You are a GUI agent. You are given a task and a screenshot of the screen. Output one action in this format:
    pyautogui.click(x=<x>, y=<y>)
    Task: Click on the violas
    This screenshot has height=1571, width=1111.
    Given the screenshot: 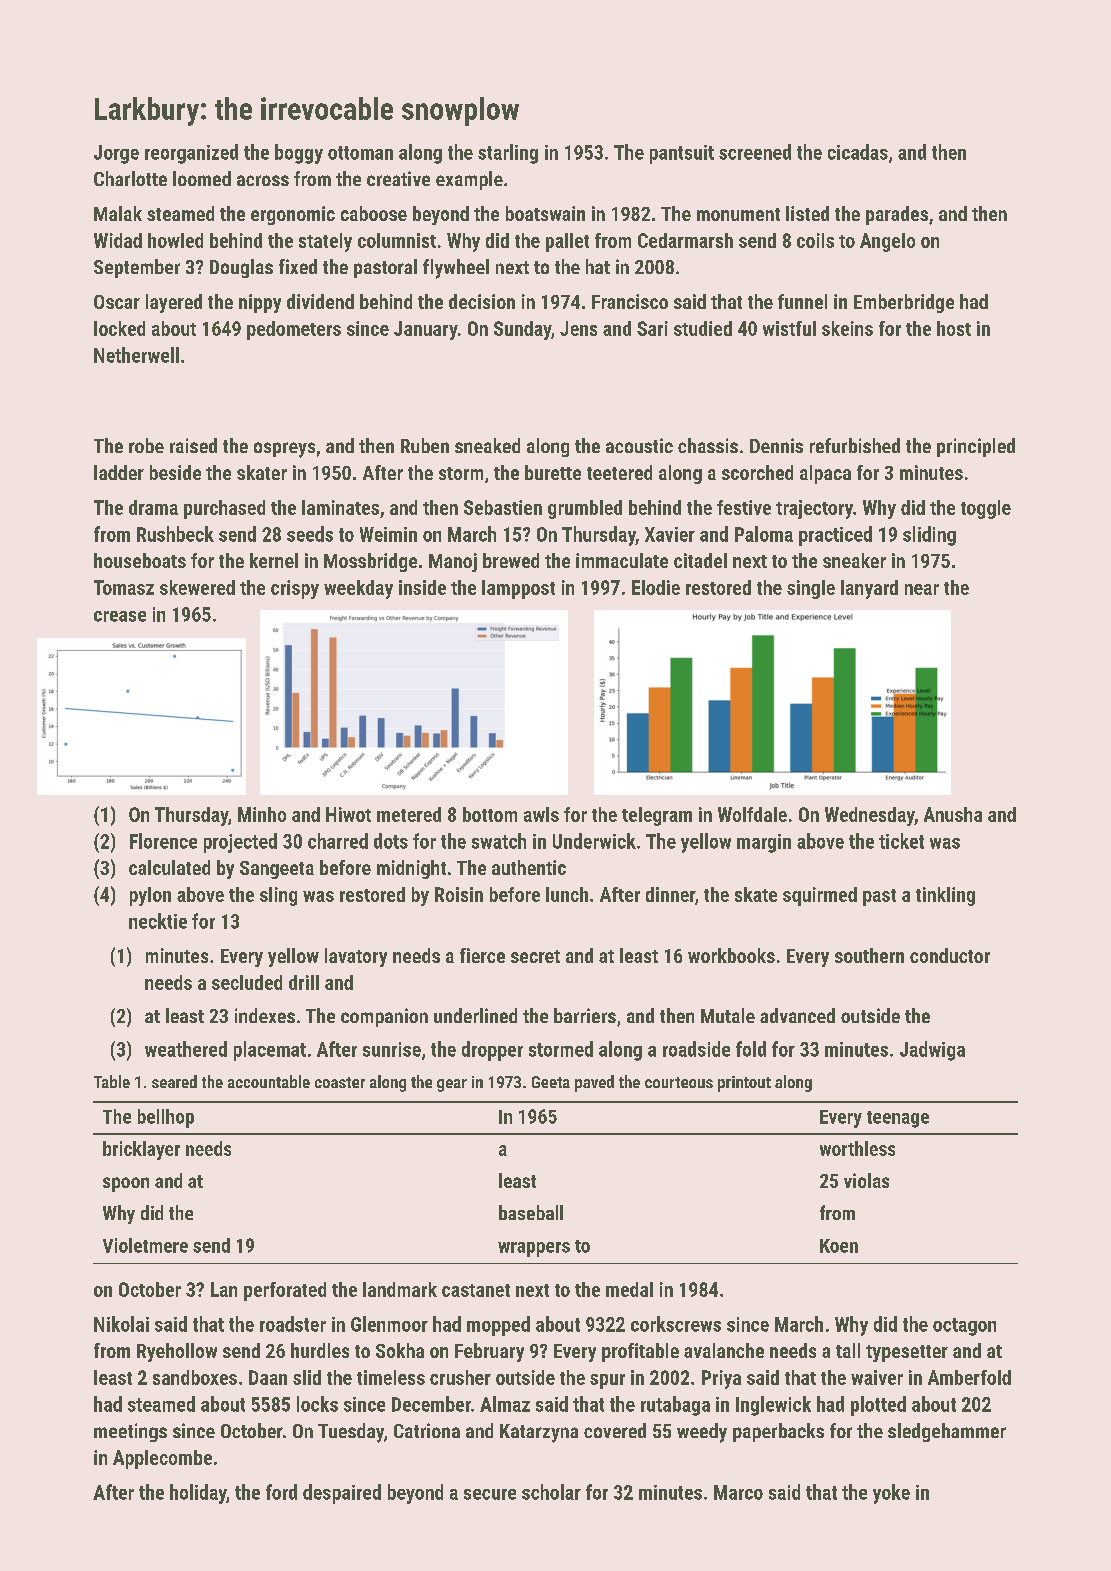 What is the action you would take?
    pyautogui.click(x=866, y=1180)
